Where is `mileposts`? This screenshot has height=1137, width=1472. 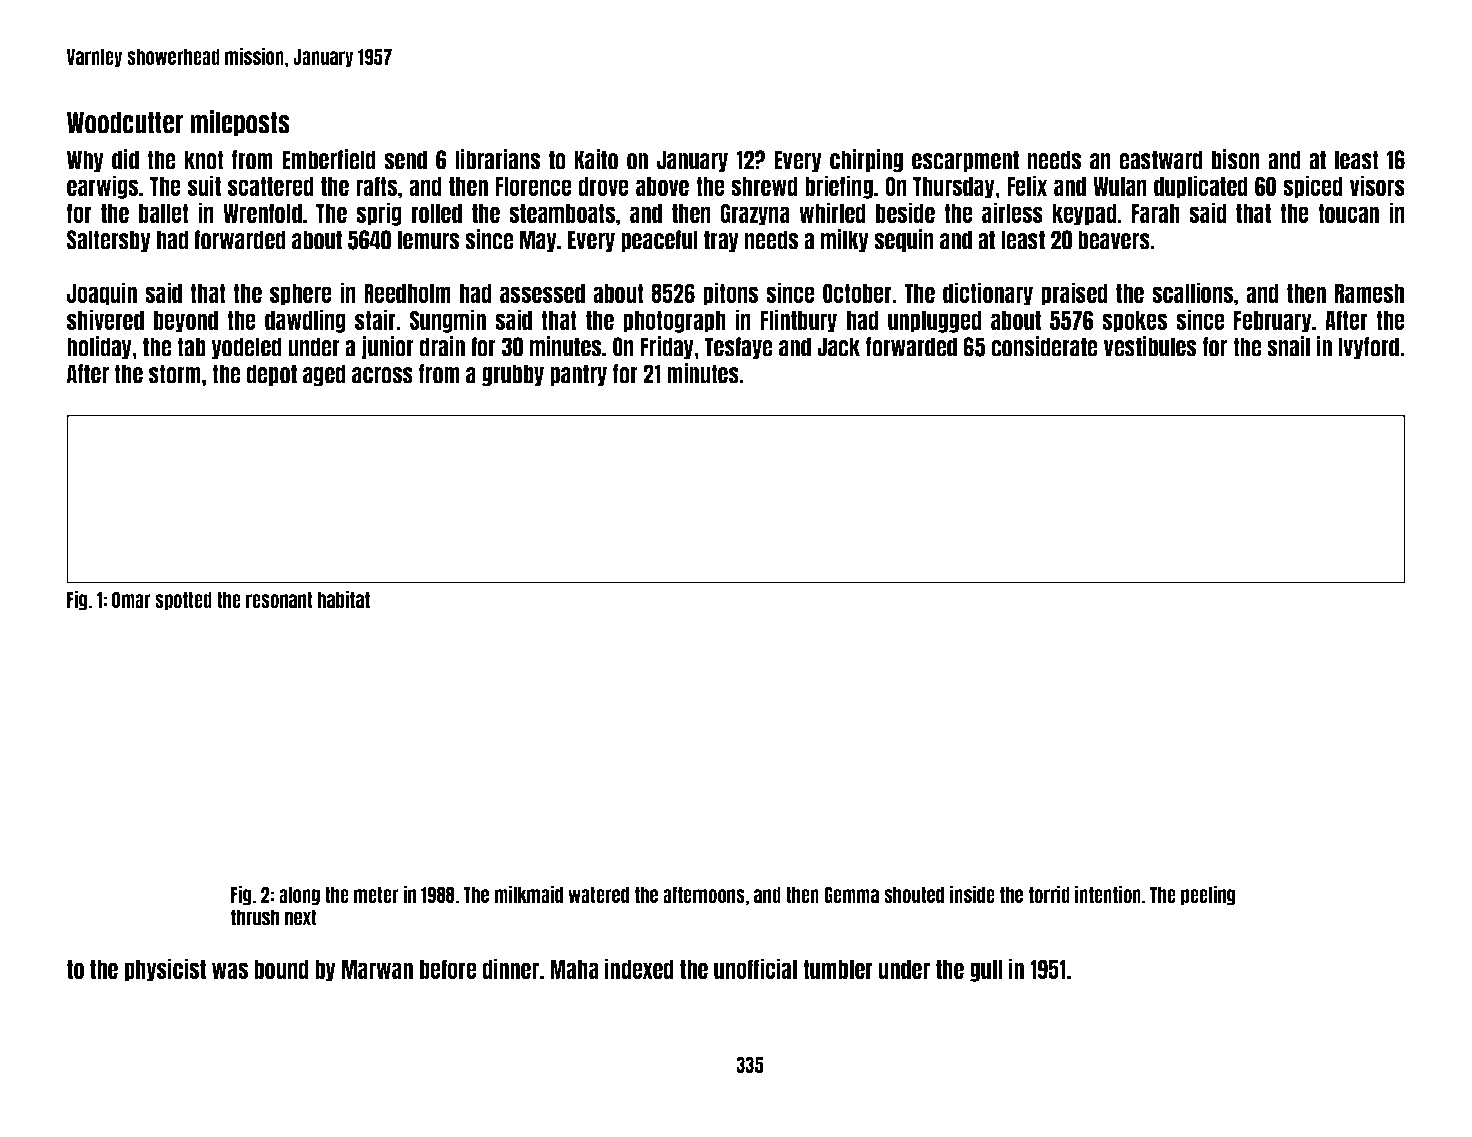 mileposts is located at coordinates (240, 123).
